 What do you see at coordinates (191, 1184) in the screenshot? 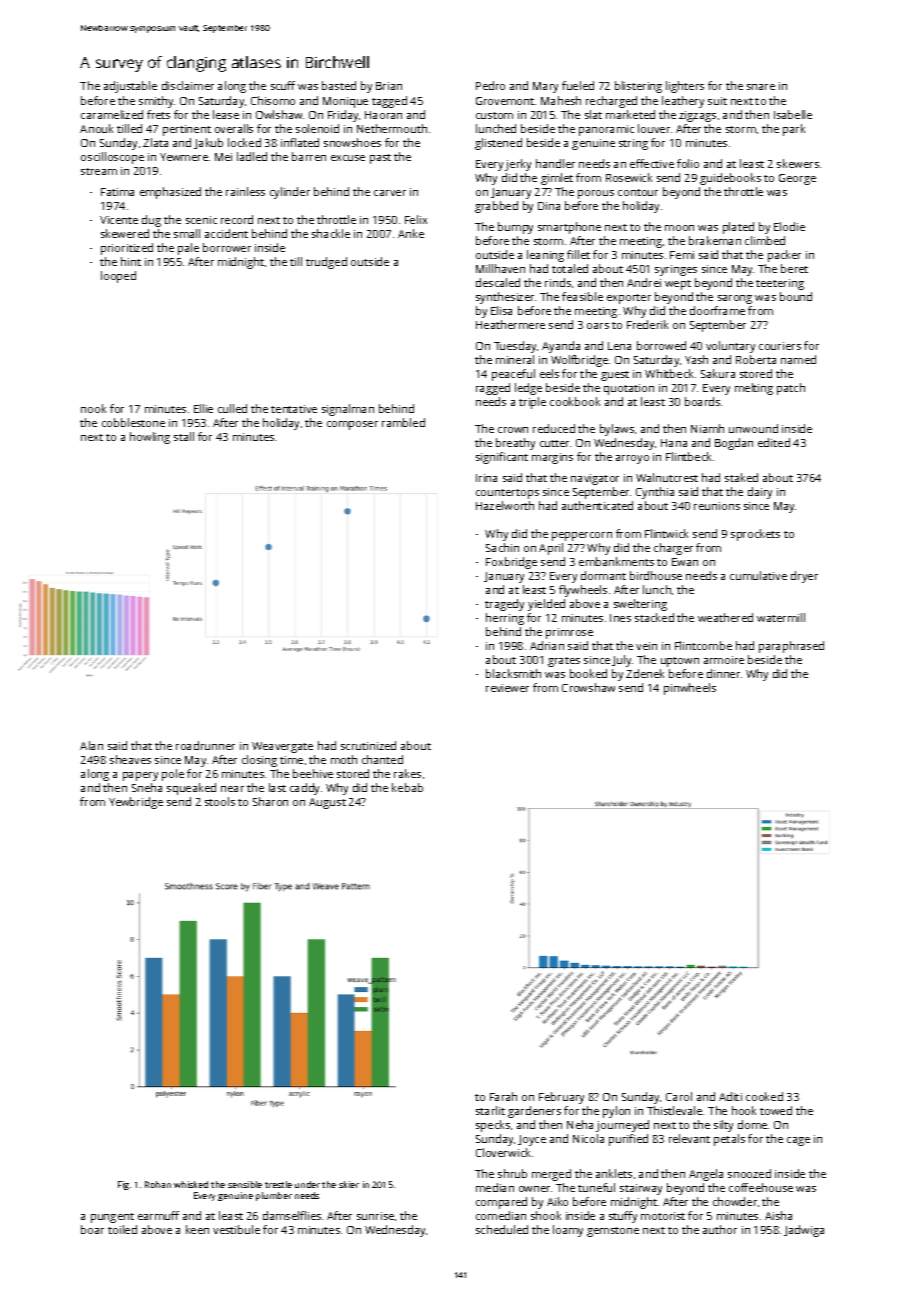
I see `whisked` at bounding box center [191, 1184].
